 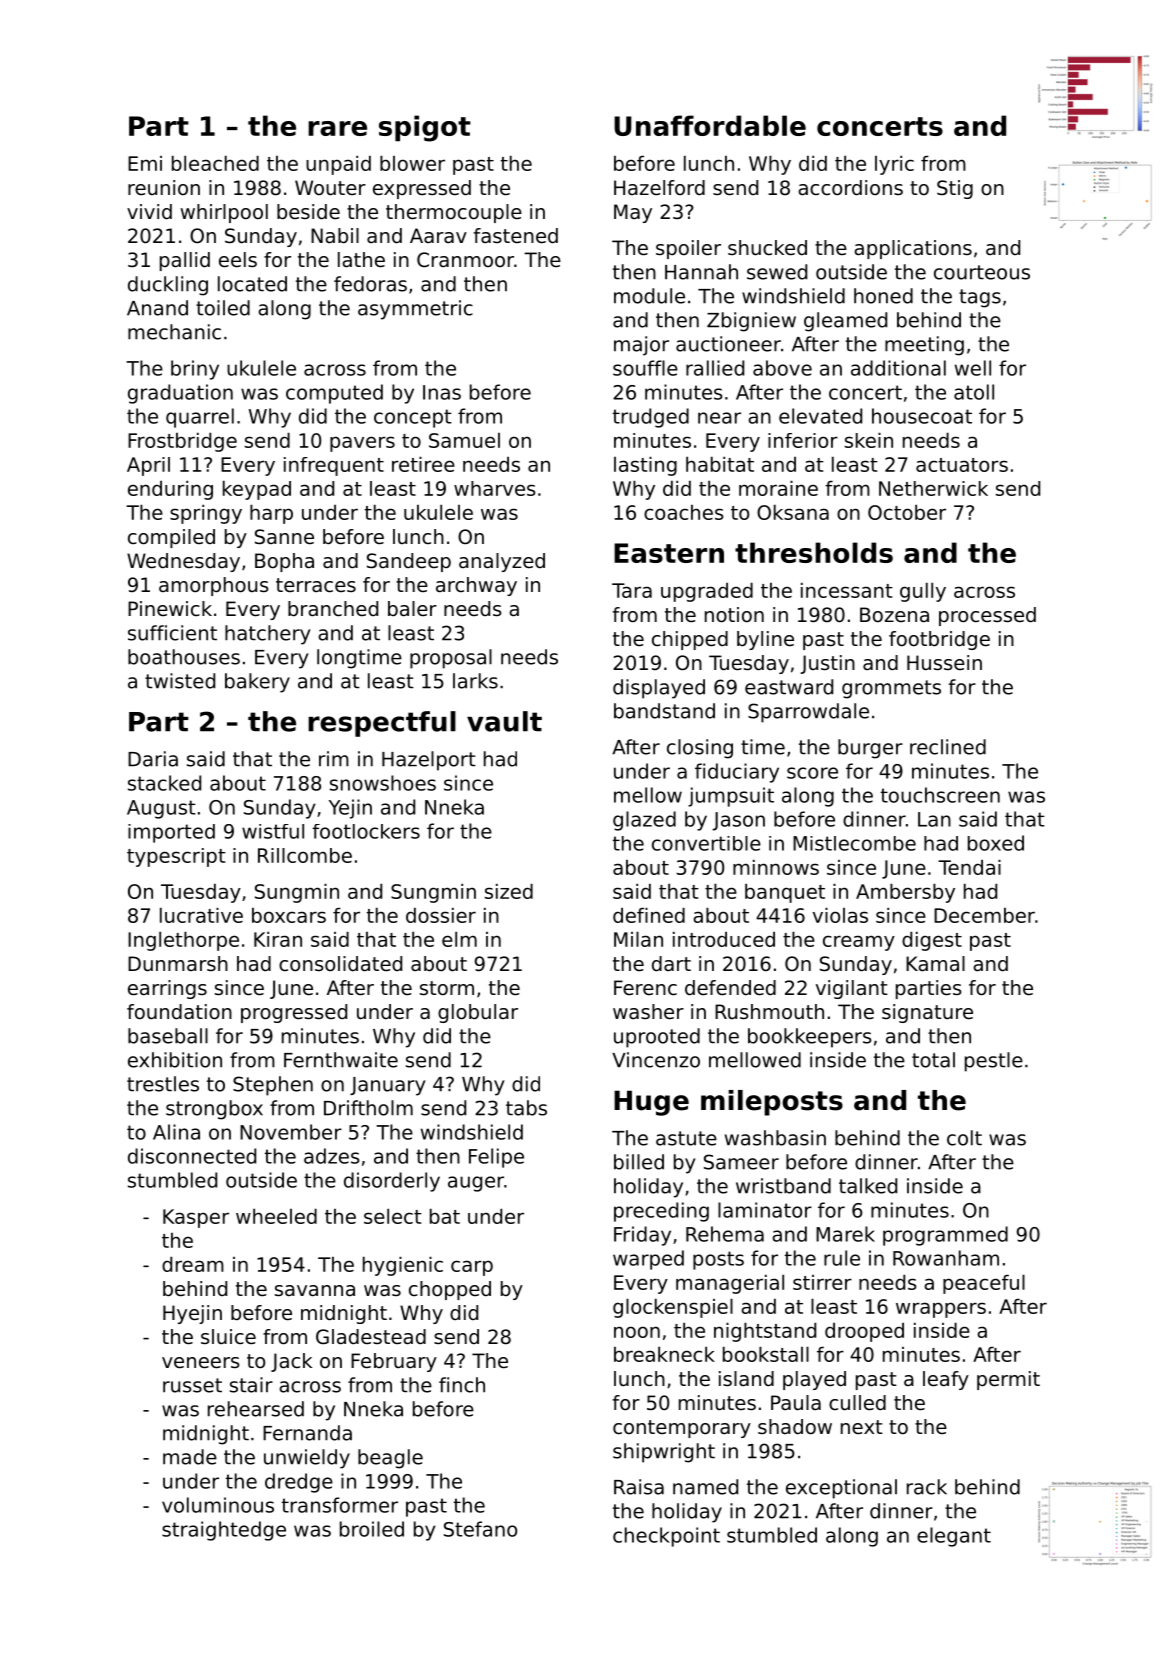 I want to click on auctioneer, so click(x=728, y=344).
